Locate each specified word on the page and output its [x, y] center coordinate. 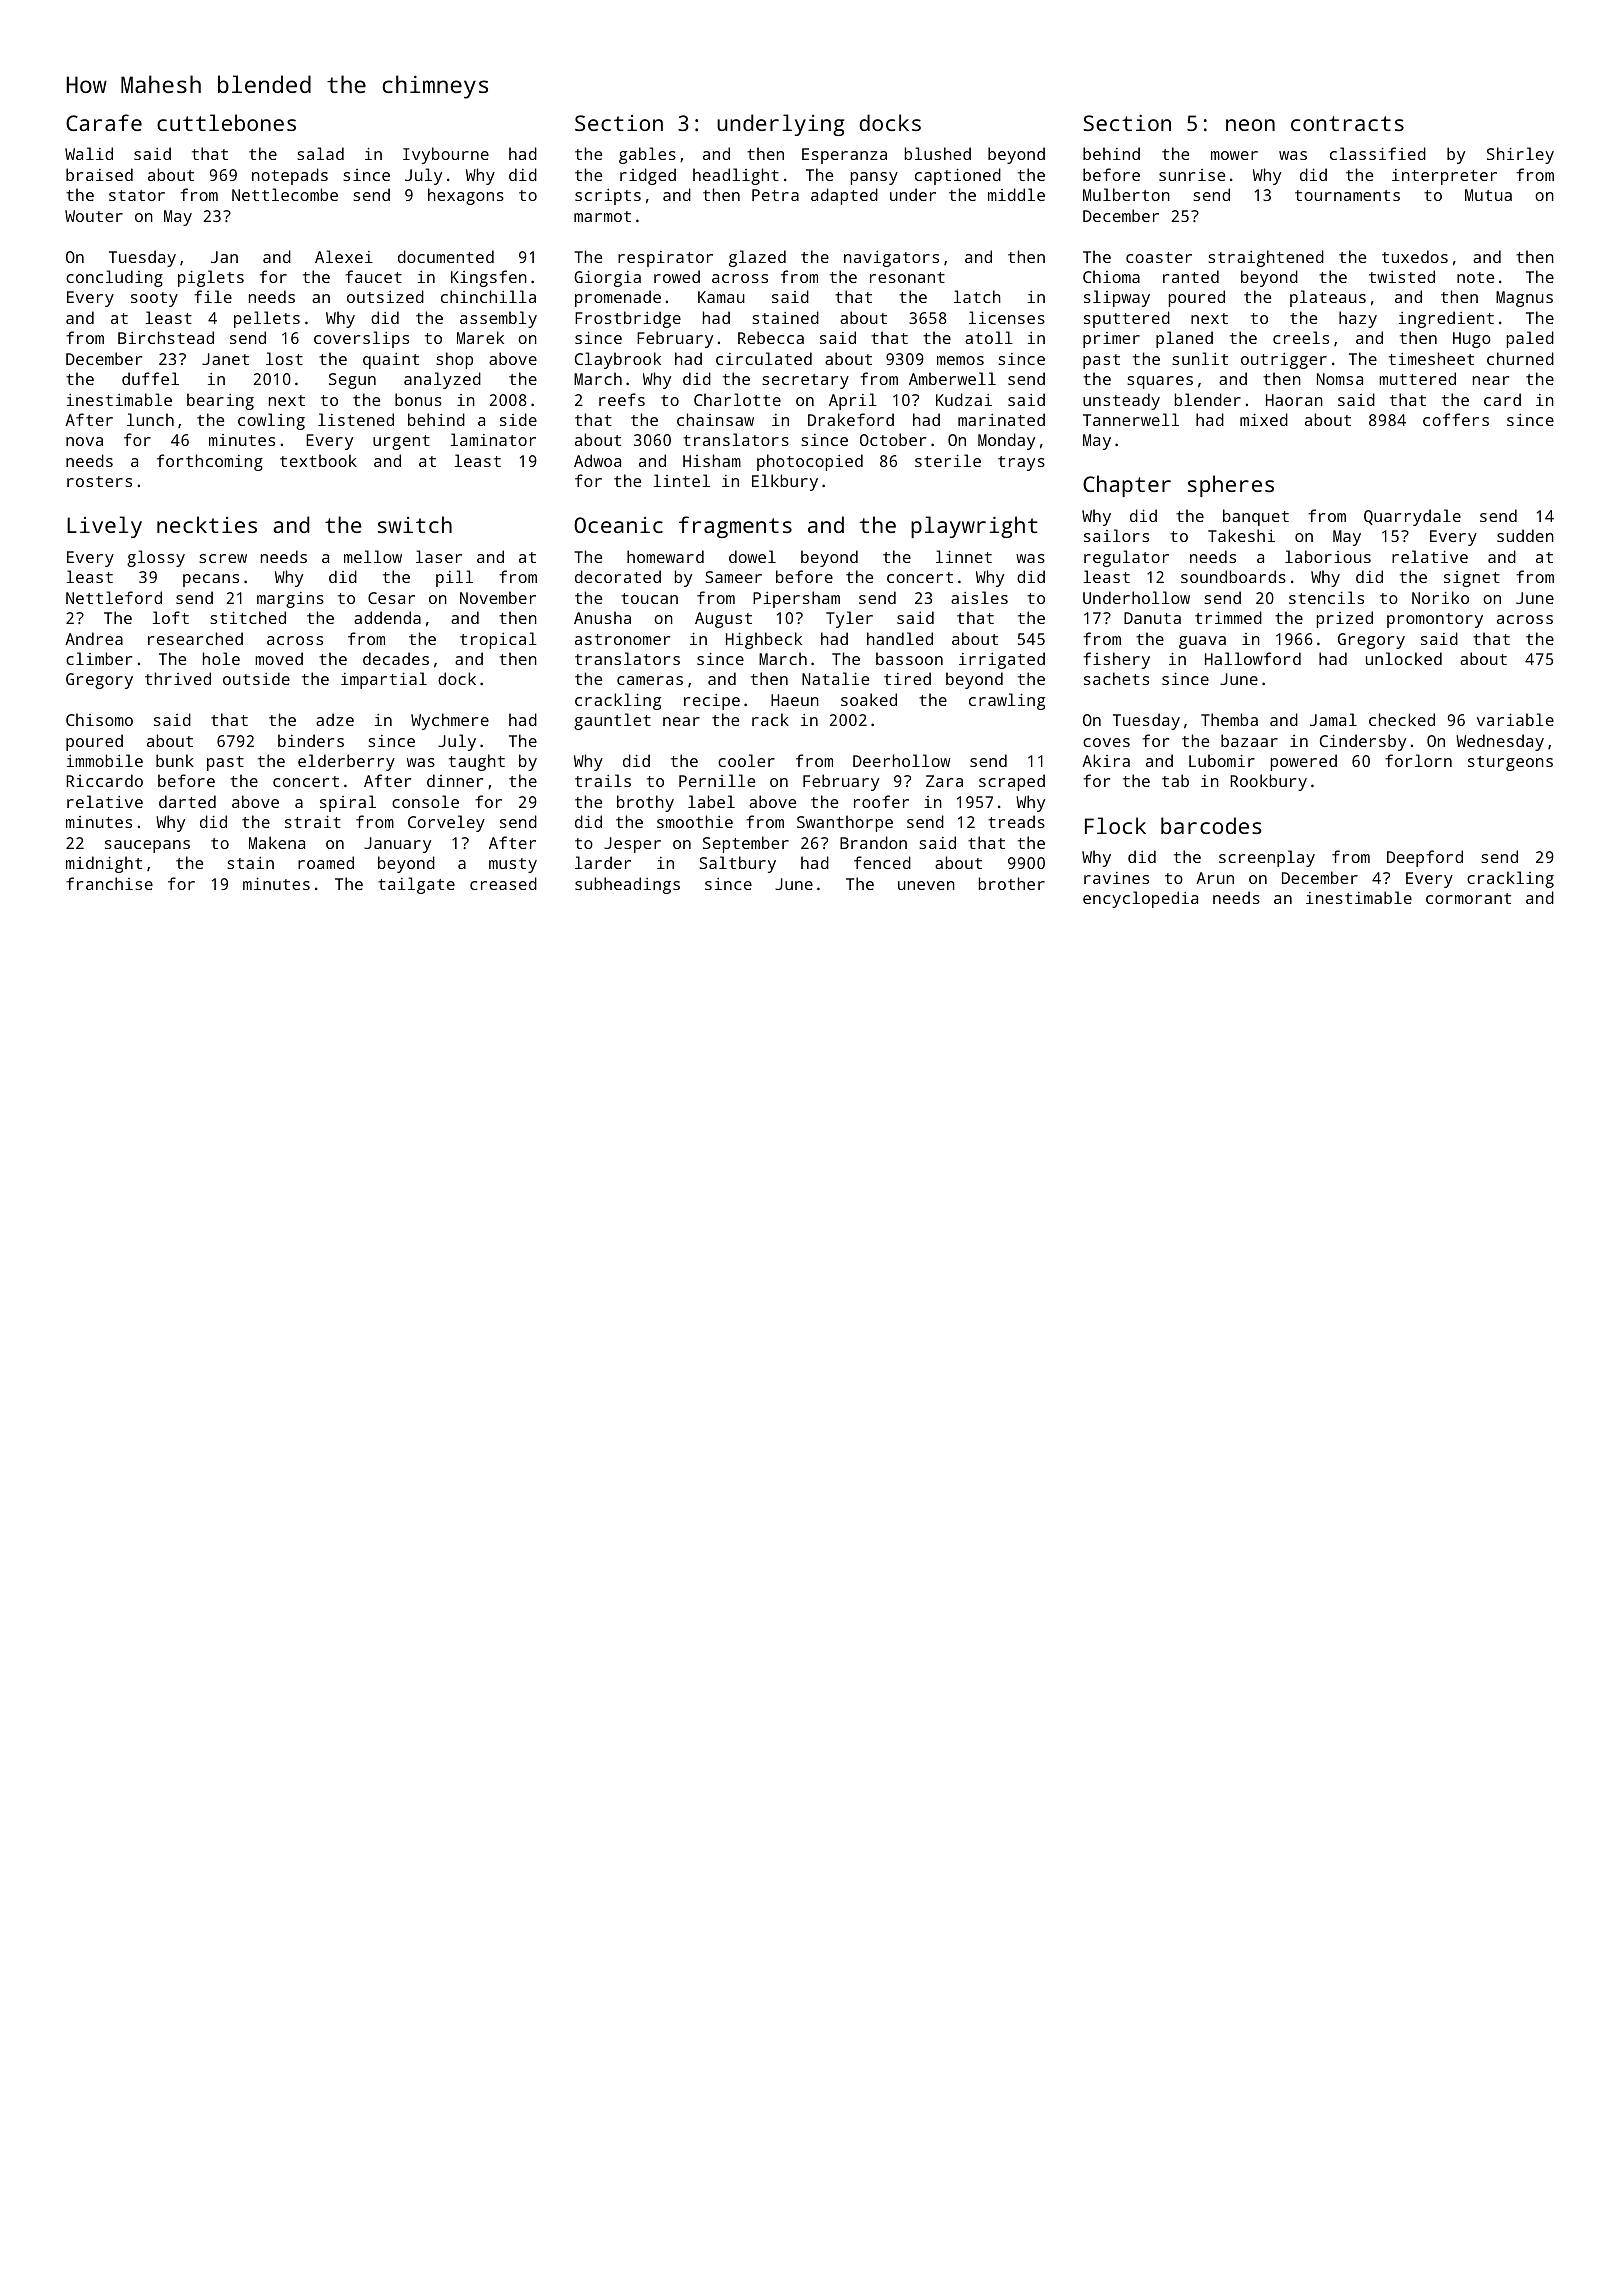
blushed [938, 153]
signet [1472, 579]
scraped [1012, 782]
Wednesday [1500, 742]
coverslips [361, 339]
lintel [682, 480]
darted [187, 801]
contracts [1347, 123]
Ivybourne [446, 155]
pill [454, 578]
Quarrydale [1412, 517]
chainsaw [715, 419]
